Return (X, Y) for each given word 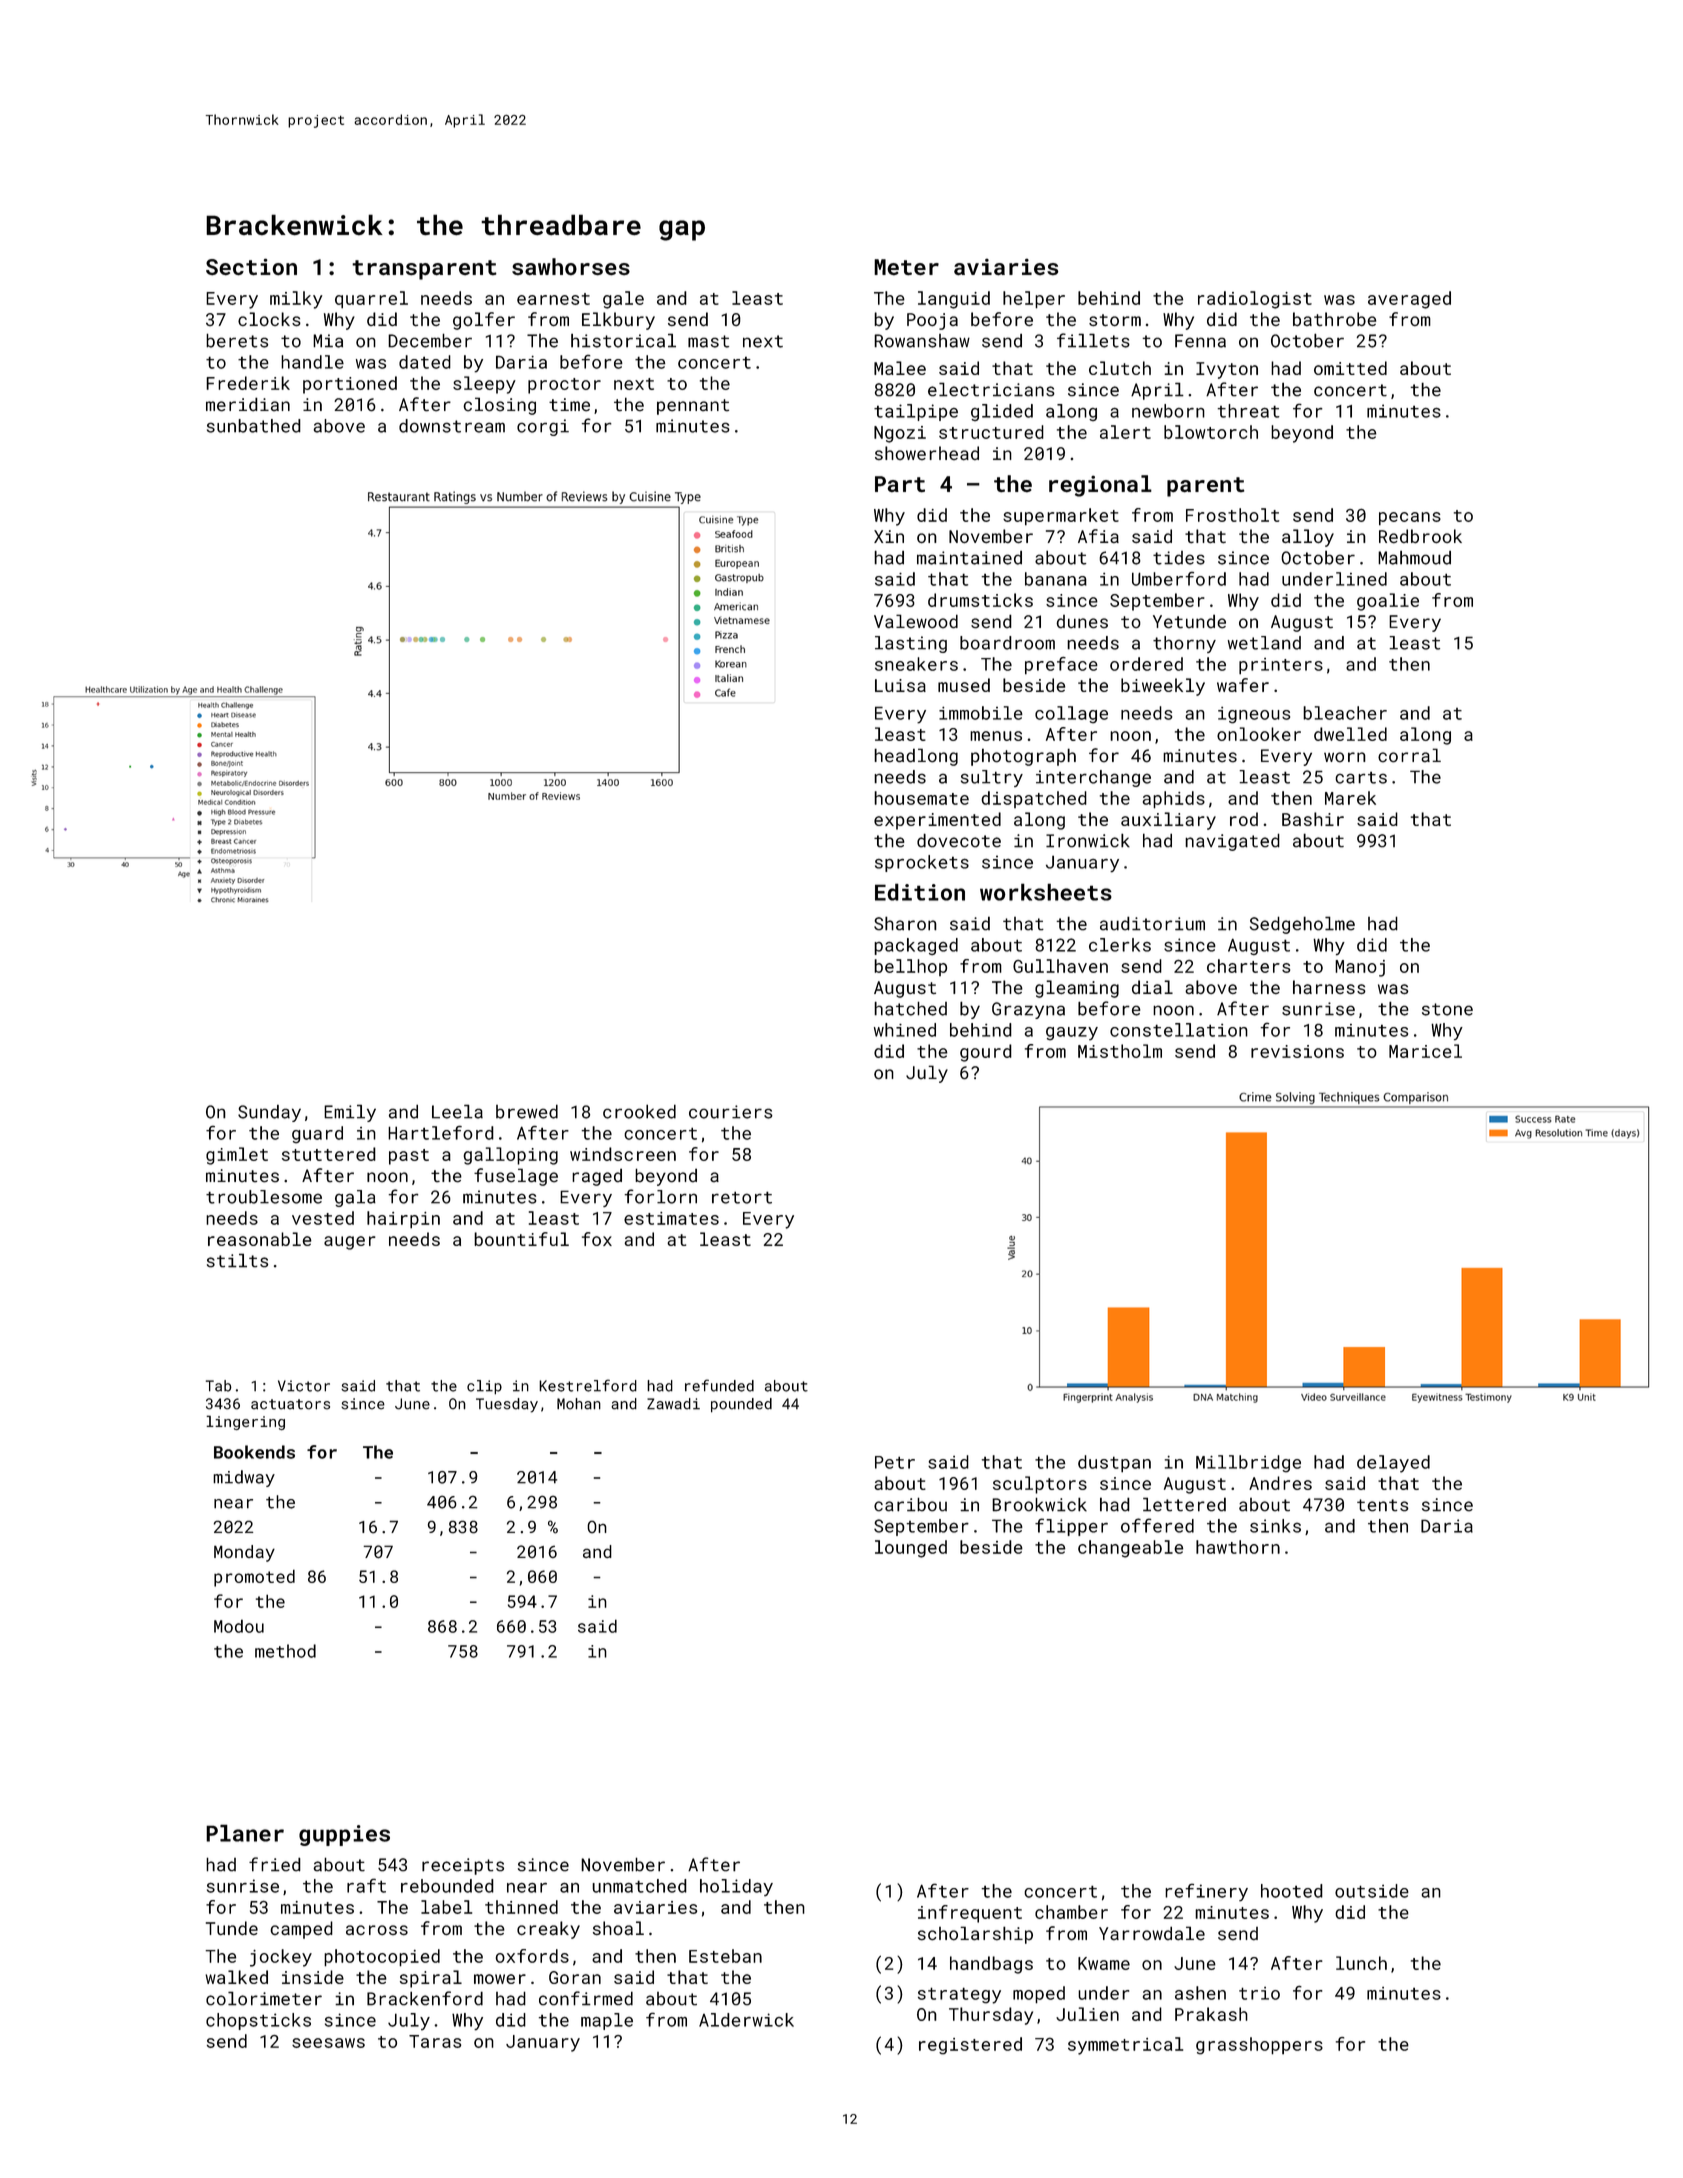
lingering (245, 1422)
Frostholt (1232, 515)
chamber (1071, 1912)
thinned (521, 1907)
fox (597, 1239)
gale (623, 300)
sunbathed (254, 426)
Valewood (916, 621)
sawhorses (571, 267)
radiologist (1255, 300)
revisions (1297, 1051)
